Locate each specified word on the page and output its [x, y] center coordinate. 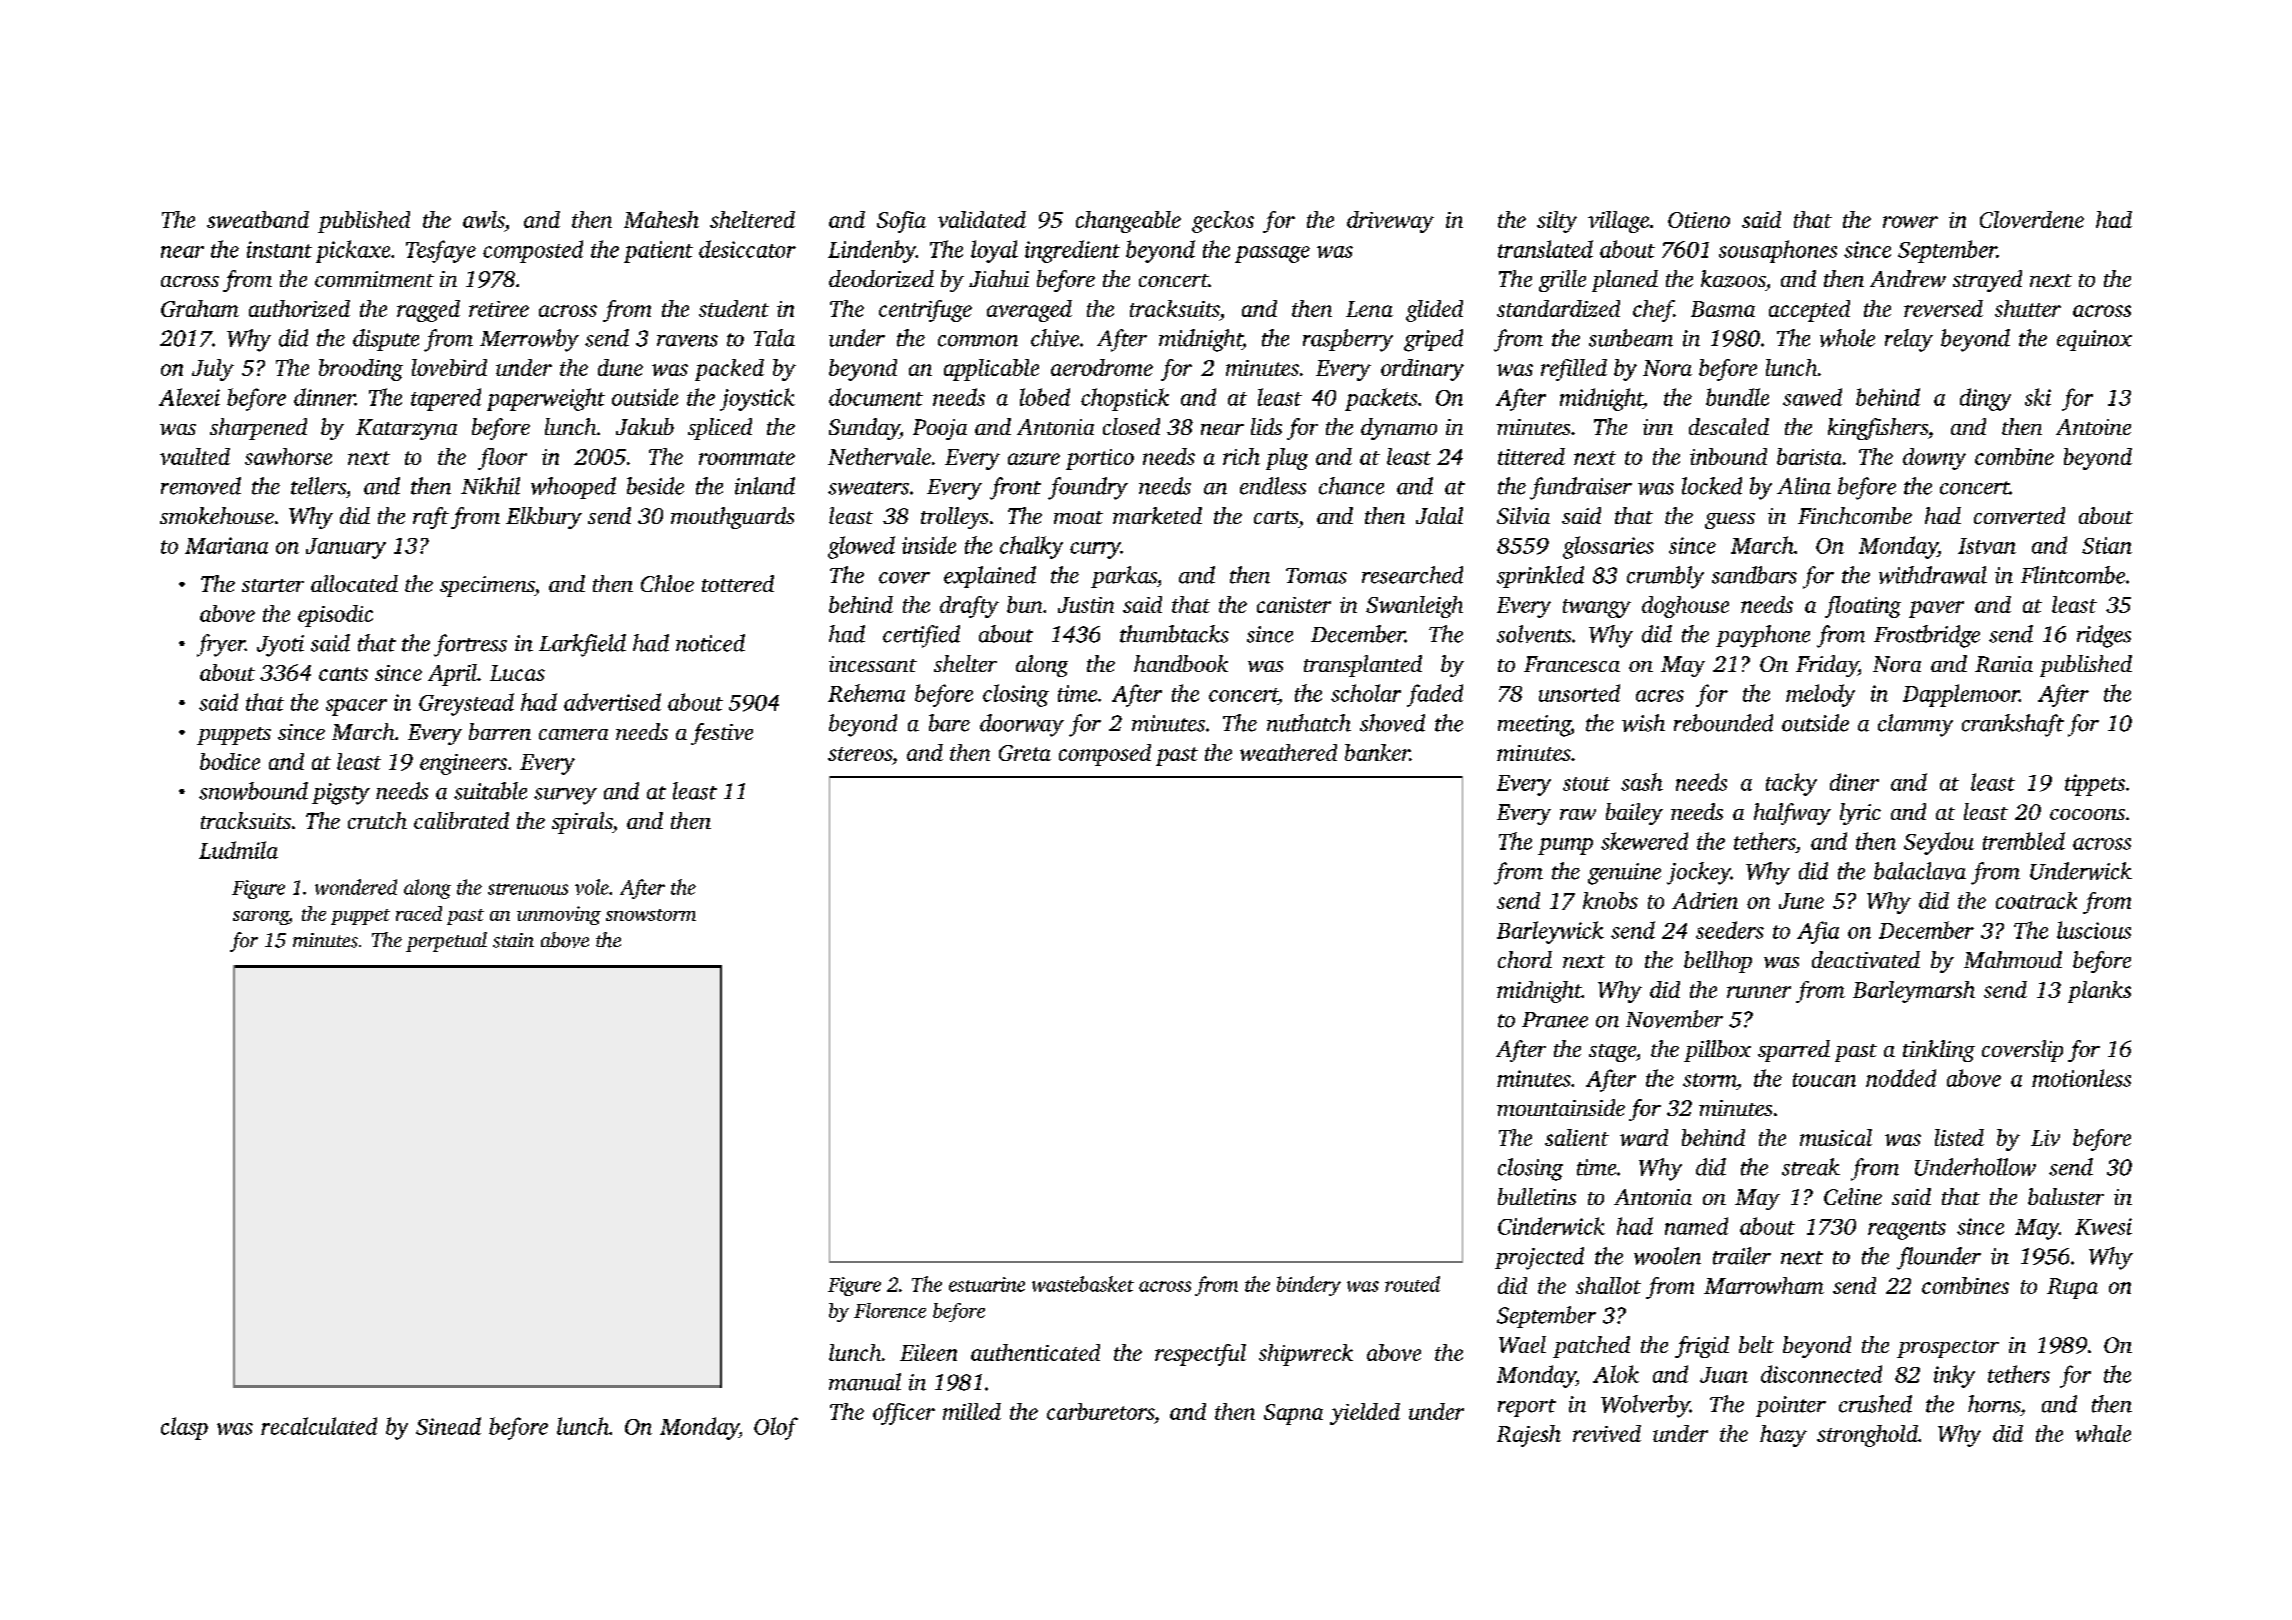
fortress [470, 645]
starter [273, 585]
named [1696, 1226]
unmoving [559, 915]
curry [1095, 550]
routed [1412, 1284]
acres [1660, 696]
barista [1809, 456]
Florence [890, 1310]
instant [279, 249]
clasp [184, 1428]
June [1801, 901]
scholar [1366, 693]
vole [592, 887]
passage [1272, 254]
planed [1625, 281]
